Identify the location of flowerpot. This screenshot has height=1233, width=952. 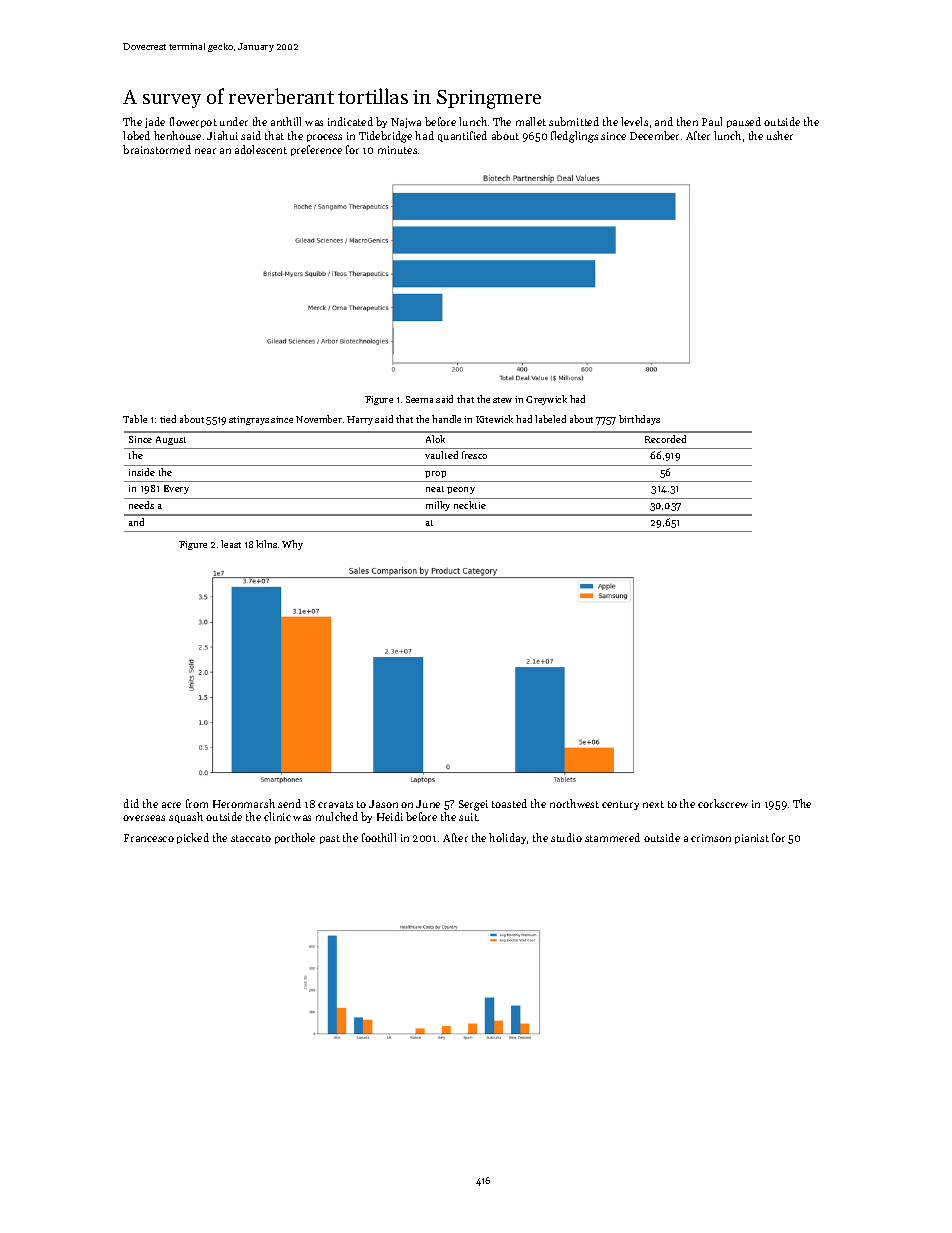
(193, 122).
